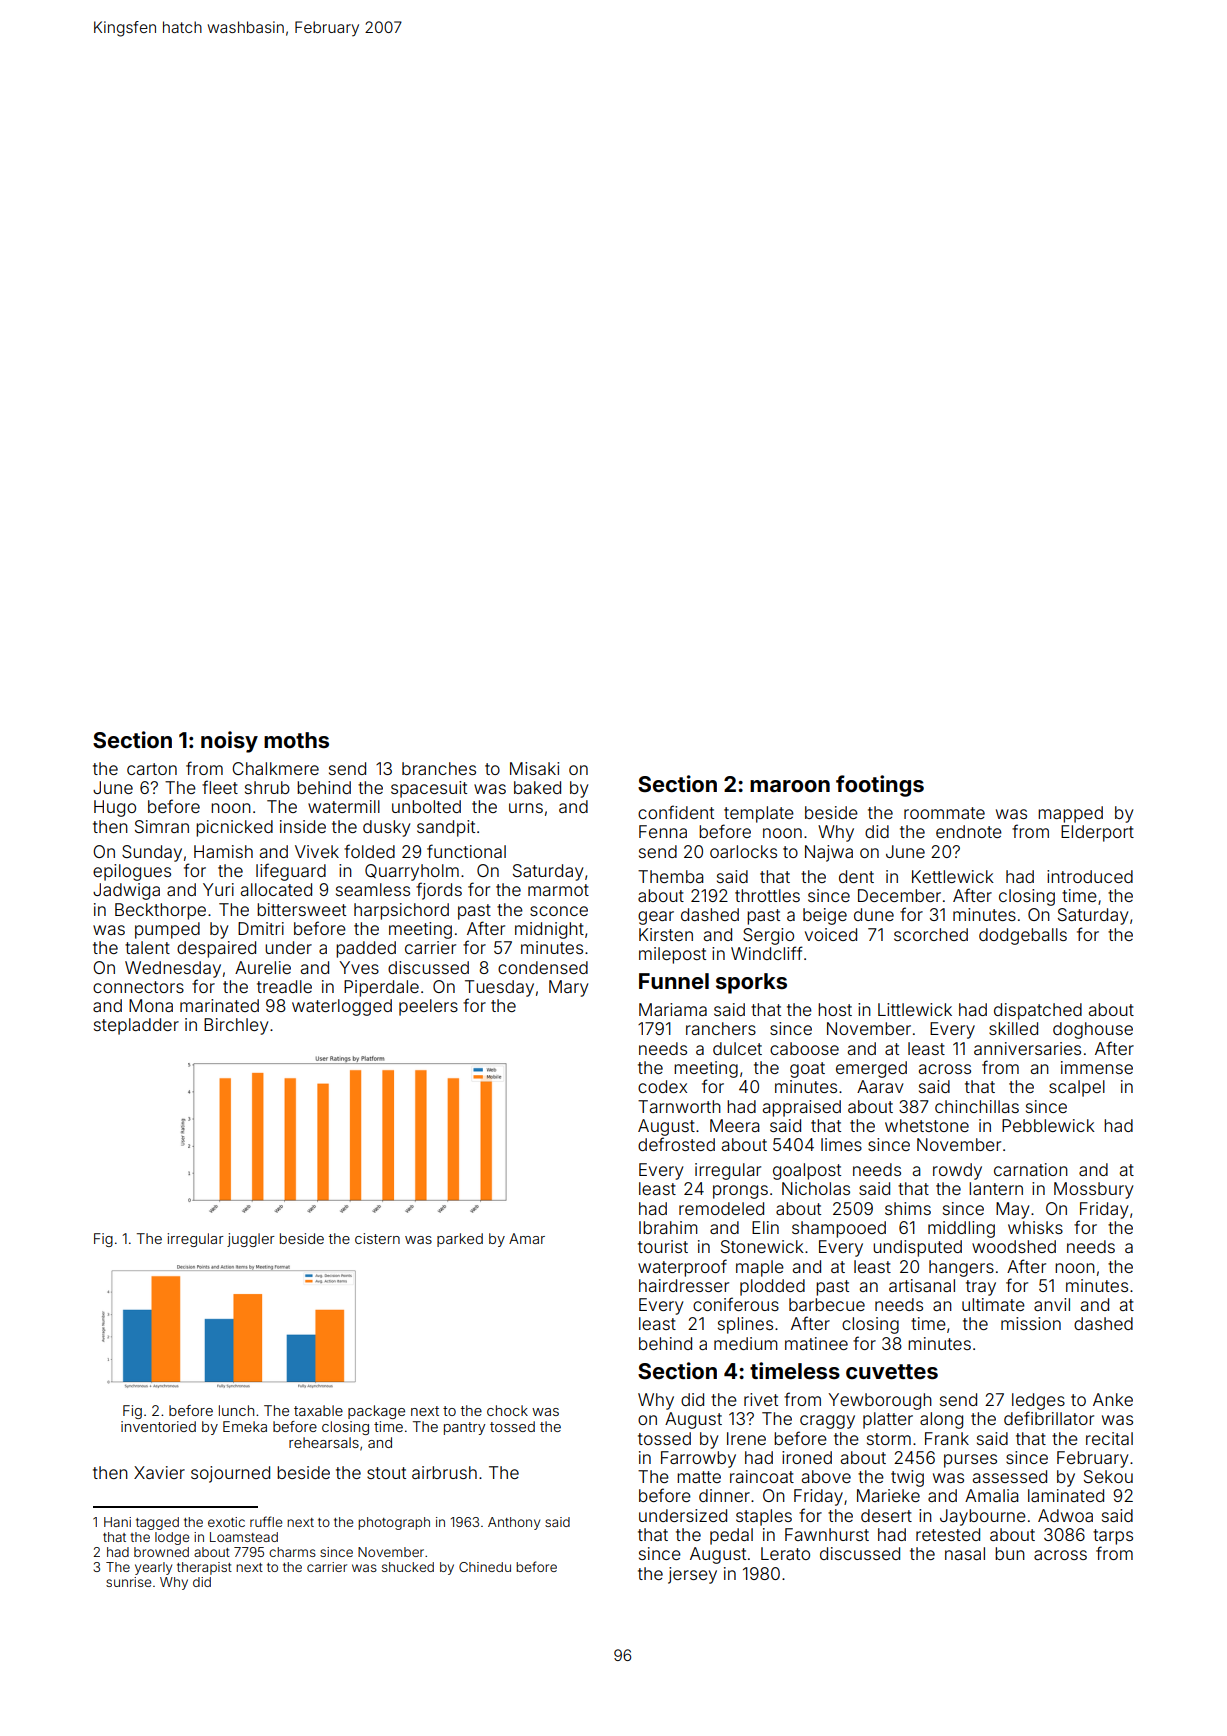  I want to click on sojourned, so click(230, 1474).
